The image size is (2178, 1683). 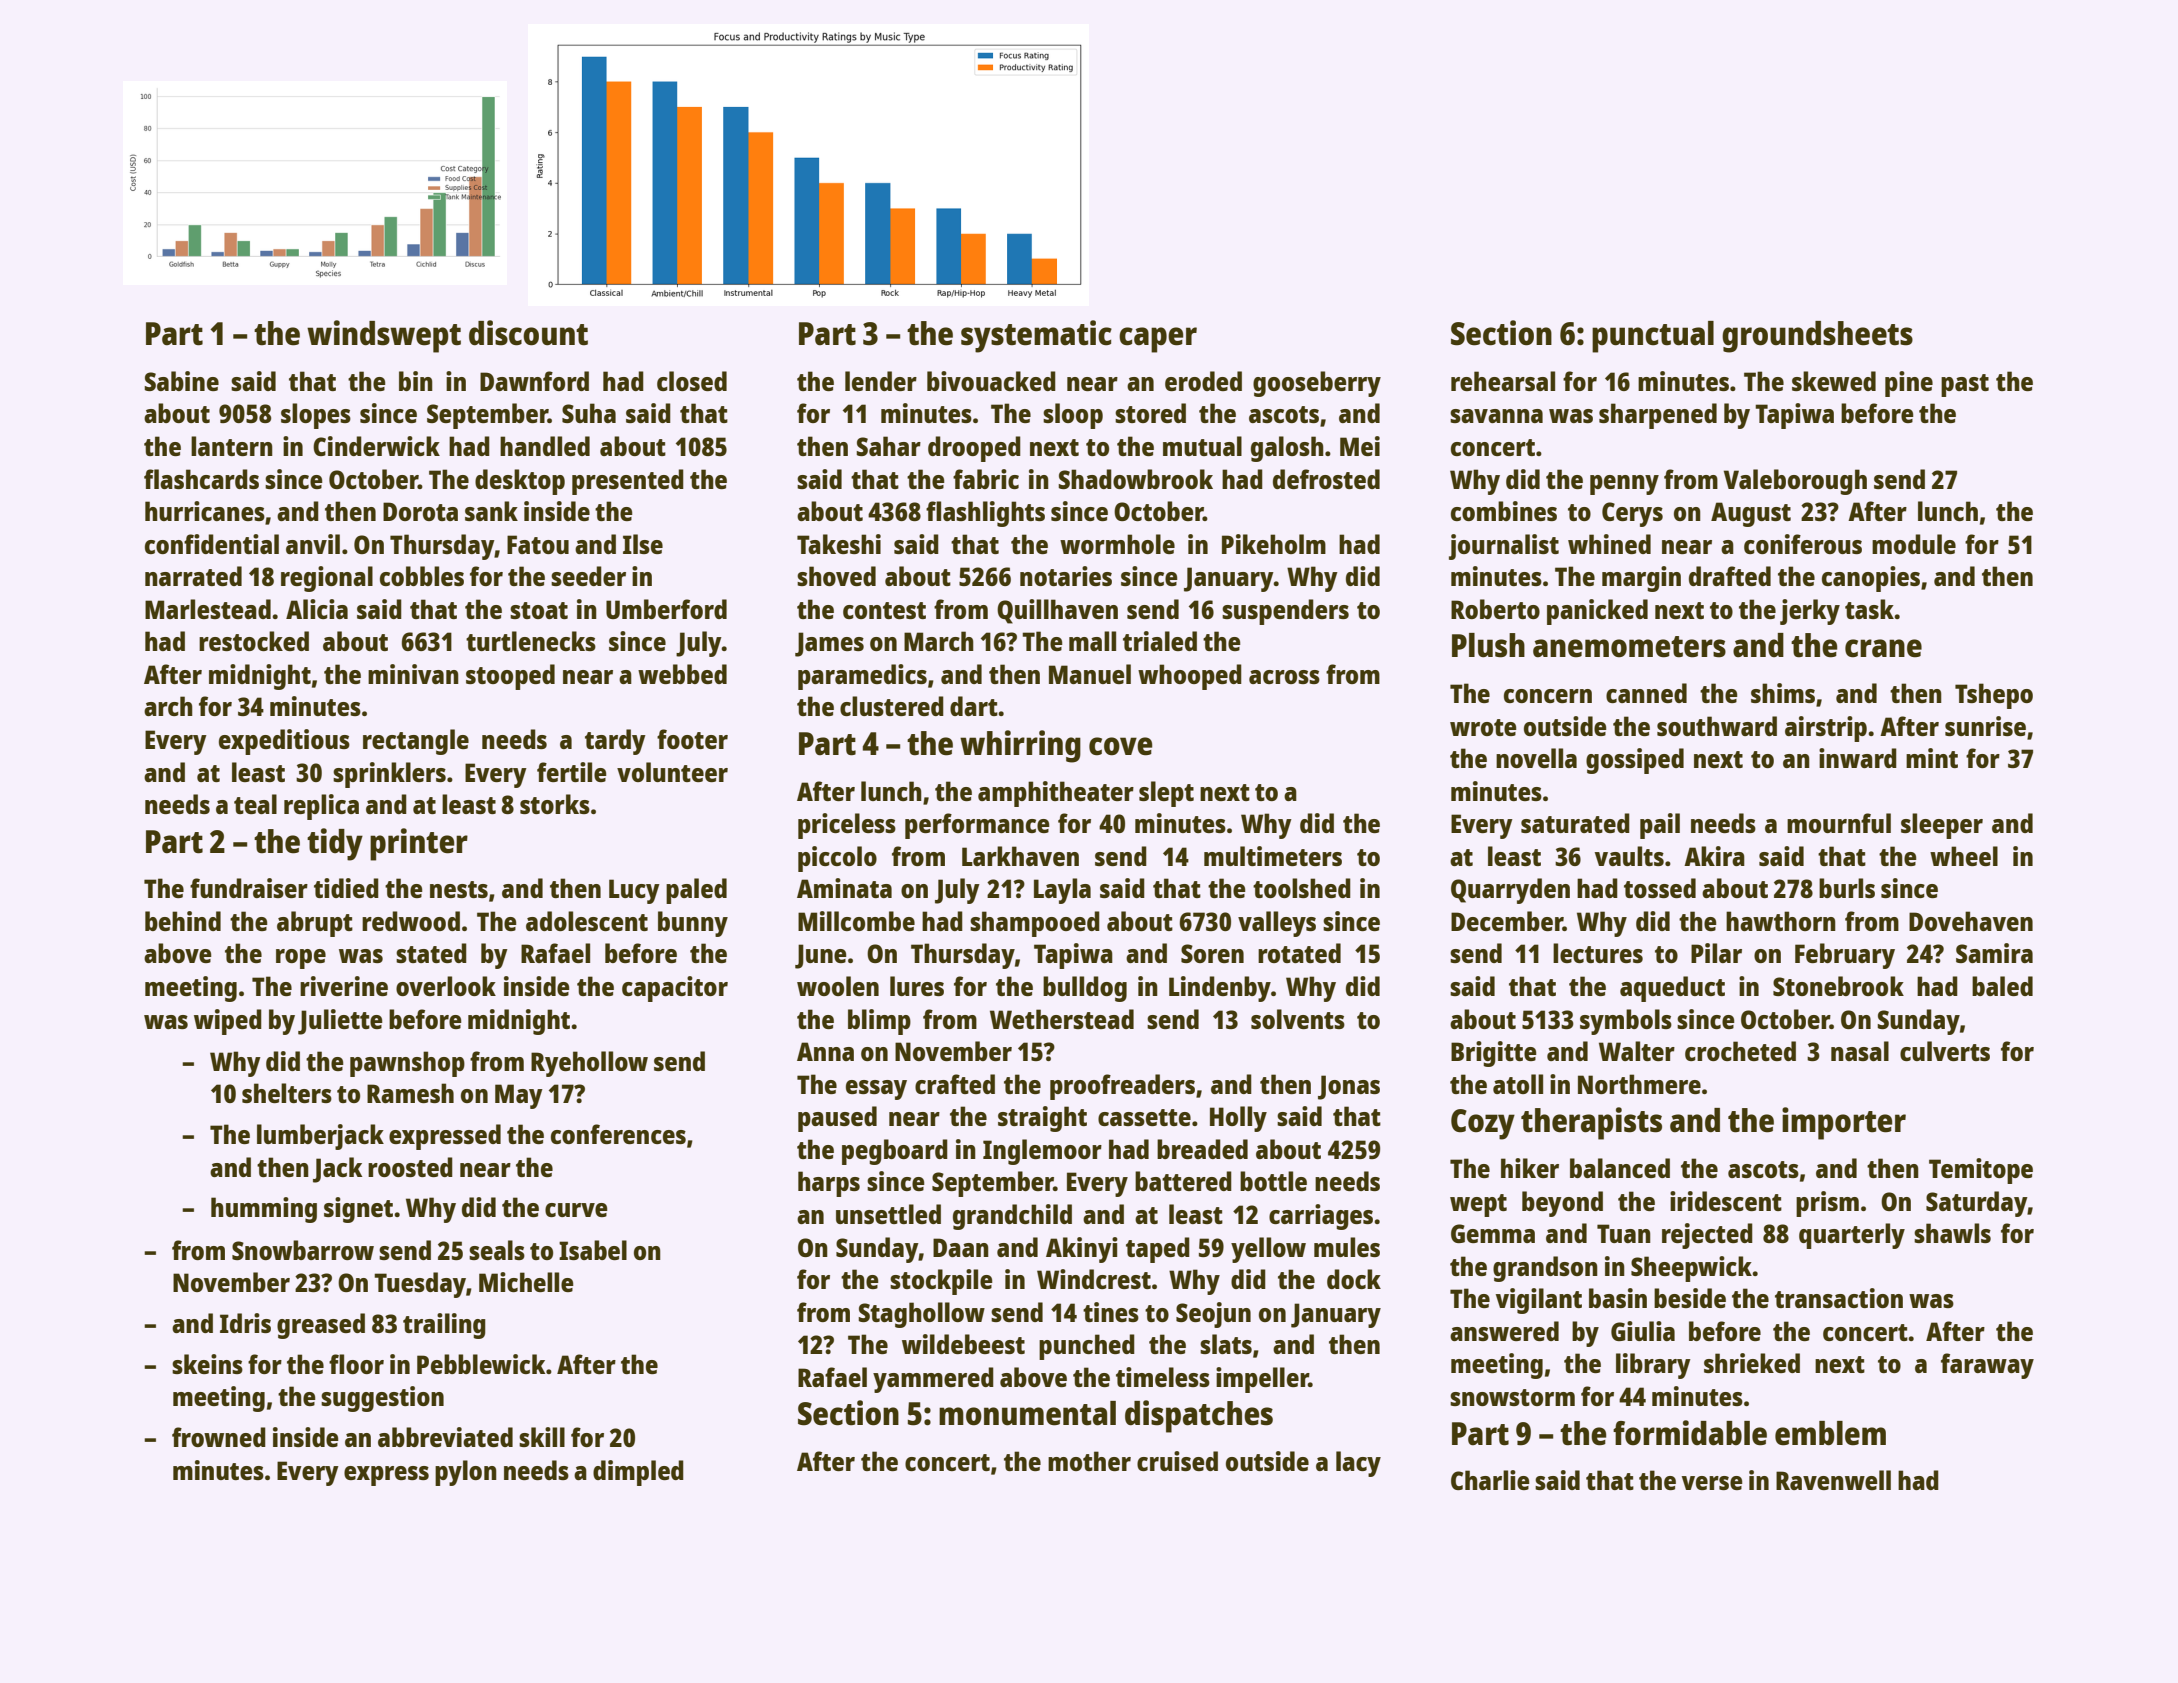 What do you see at coordinates (228, 1022) in the screenshot?
I see `wiped` at bounding box center [228, 1022].
